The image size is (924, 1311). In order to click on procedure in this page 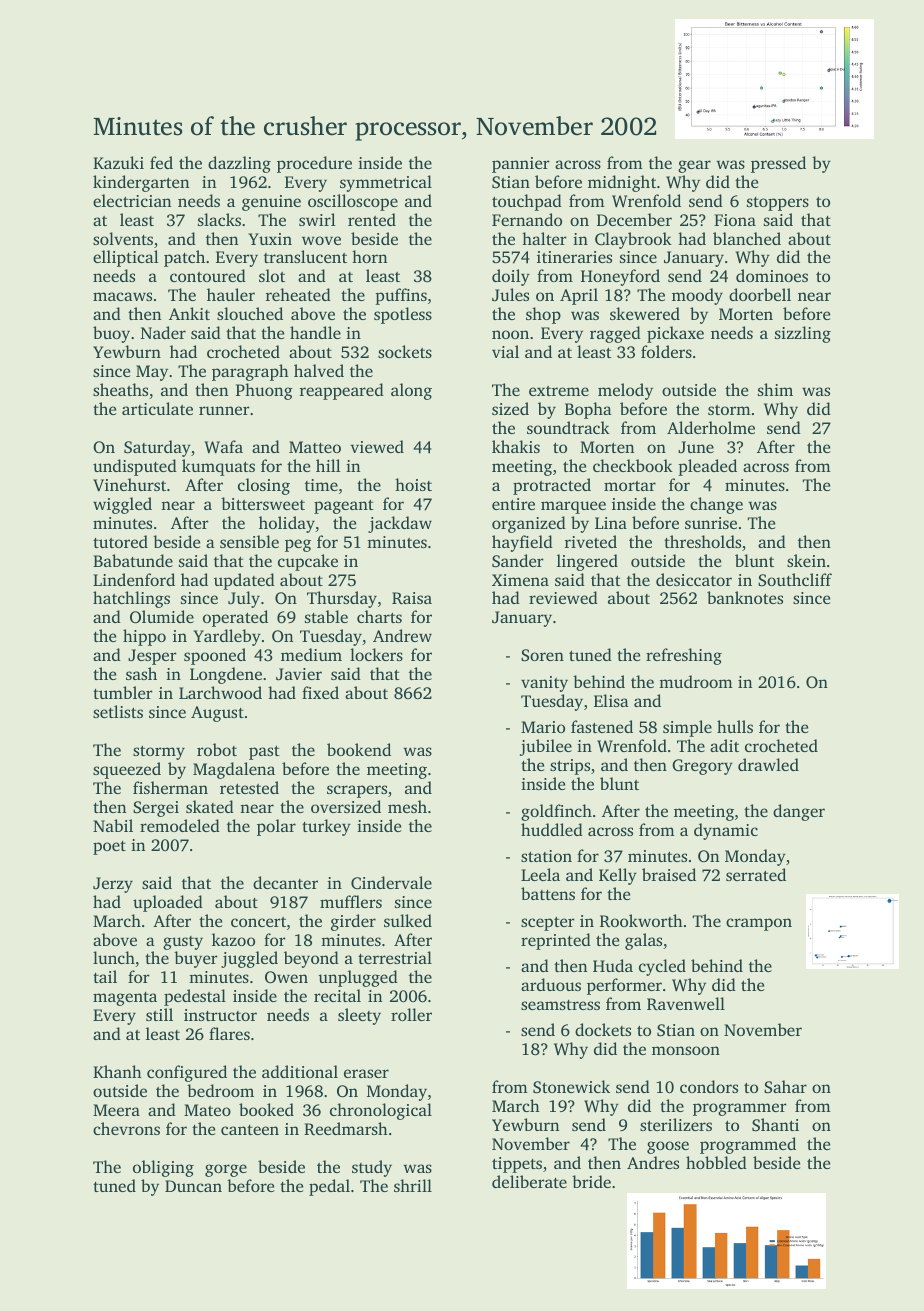, I will do `click(314, 164)`.
